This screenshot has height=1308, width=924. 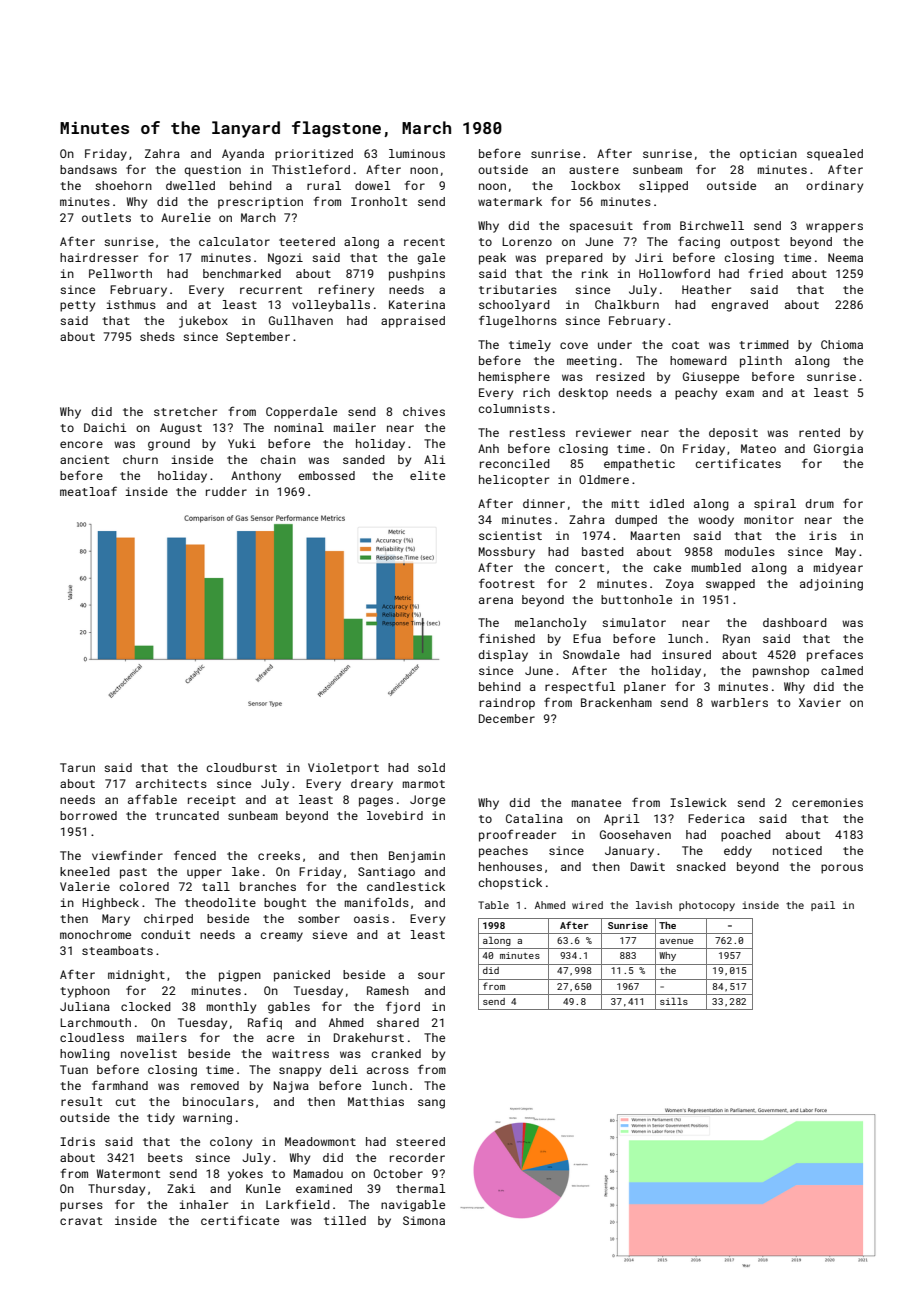 I want to click on drum, so click(x=819, y=503).
